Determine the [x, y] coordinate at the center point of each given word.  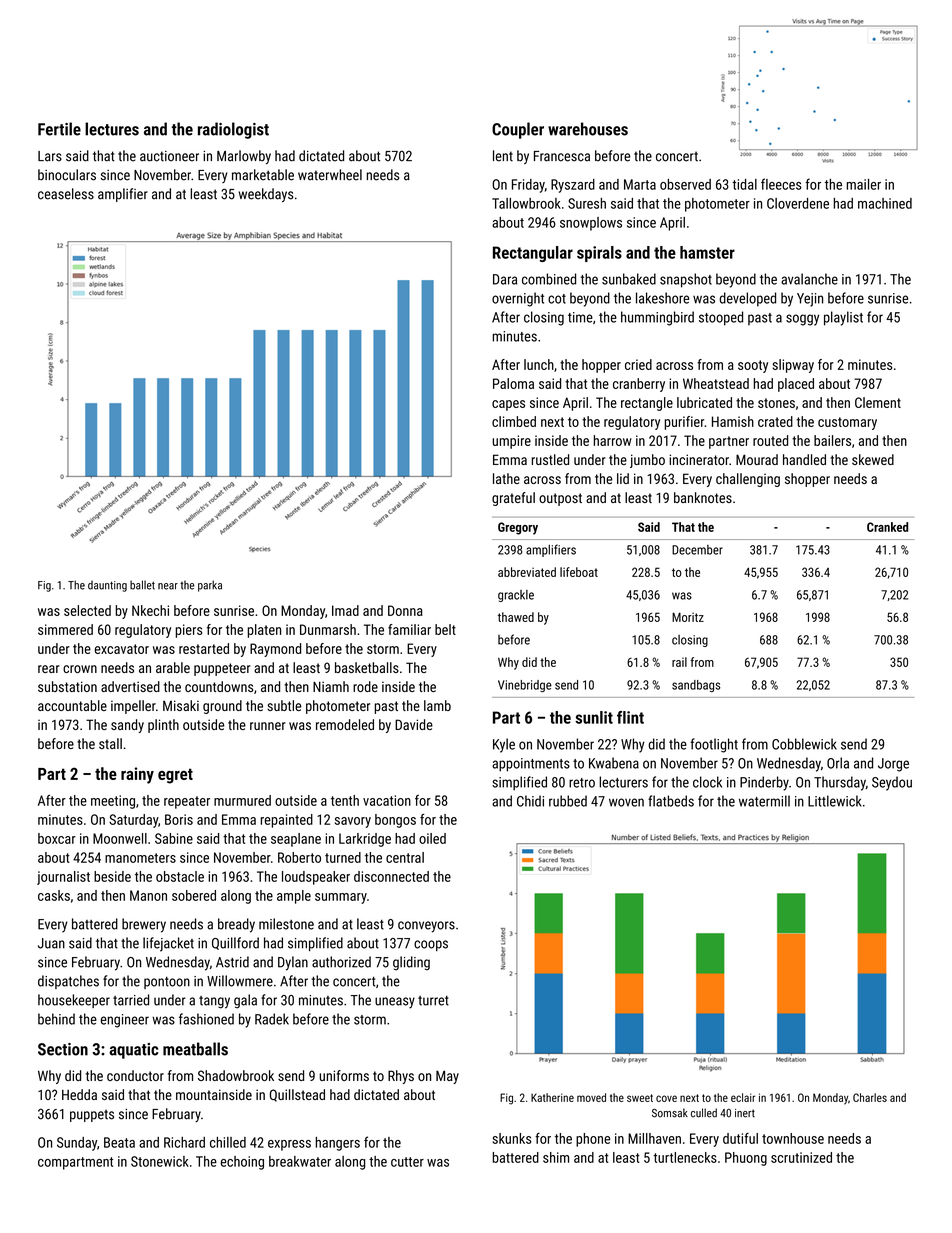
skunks [512, 1138]
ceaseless [66, 194]
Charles [870, 1097]
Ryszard [573, 186]
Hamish [733, 421]
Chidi [530, 801]
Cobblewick [804, 744]
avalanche [809, 279]
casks [54, 895]
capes [508, 405]
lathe [506, 478]
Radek [272, 1019]
